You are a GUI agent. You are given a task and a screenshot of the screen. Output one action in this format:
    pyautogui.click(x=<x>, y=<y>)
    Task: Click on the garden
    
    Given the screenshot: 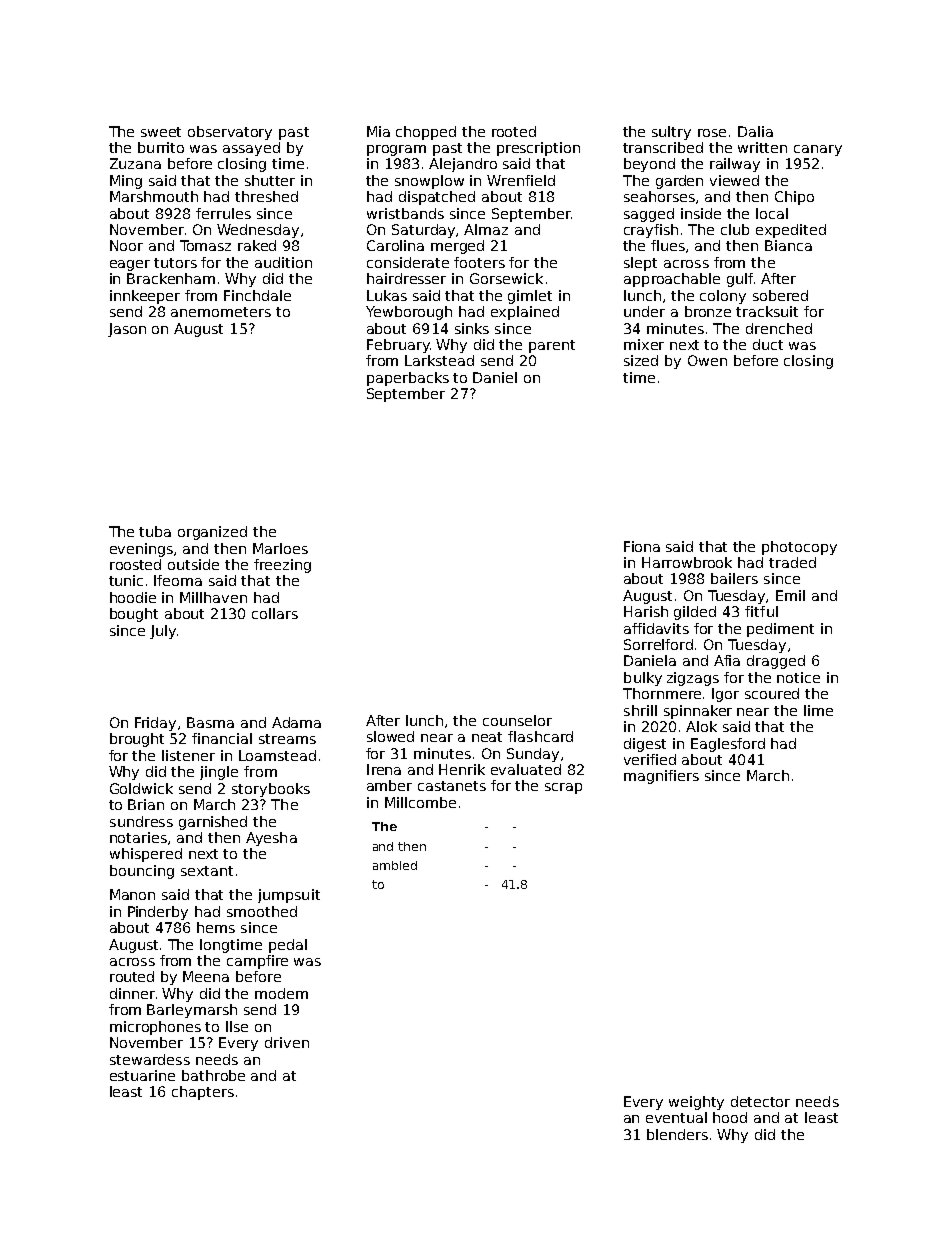 What is the action you would take?
    pyautogui.click(x=679, y=182)
